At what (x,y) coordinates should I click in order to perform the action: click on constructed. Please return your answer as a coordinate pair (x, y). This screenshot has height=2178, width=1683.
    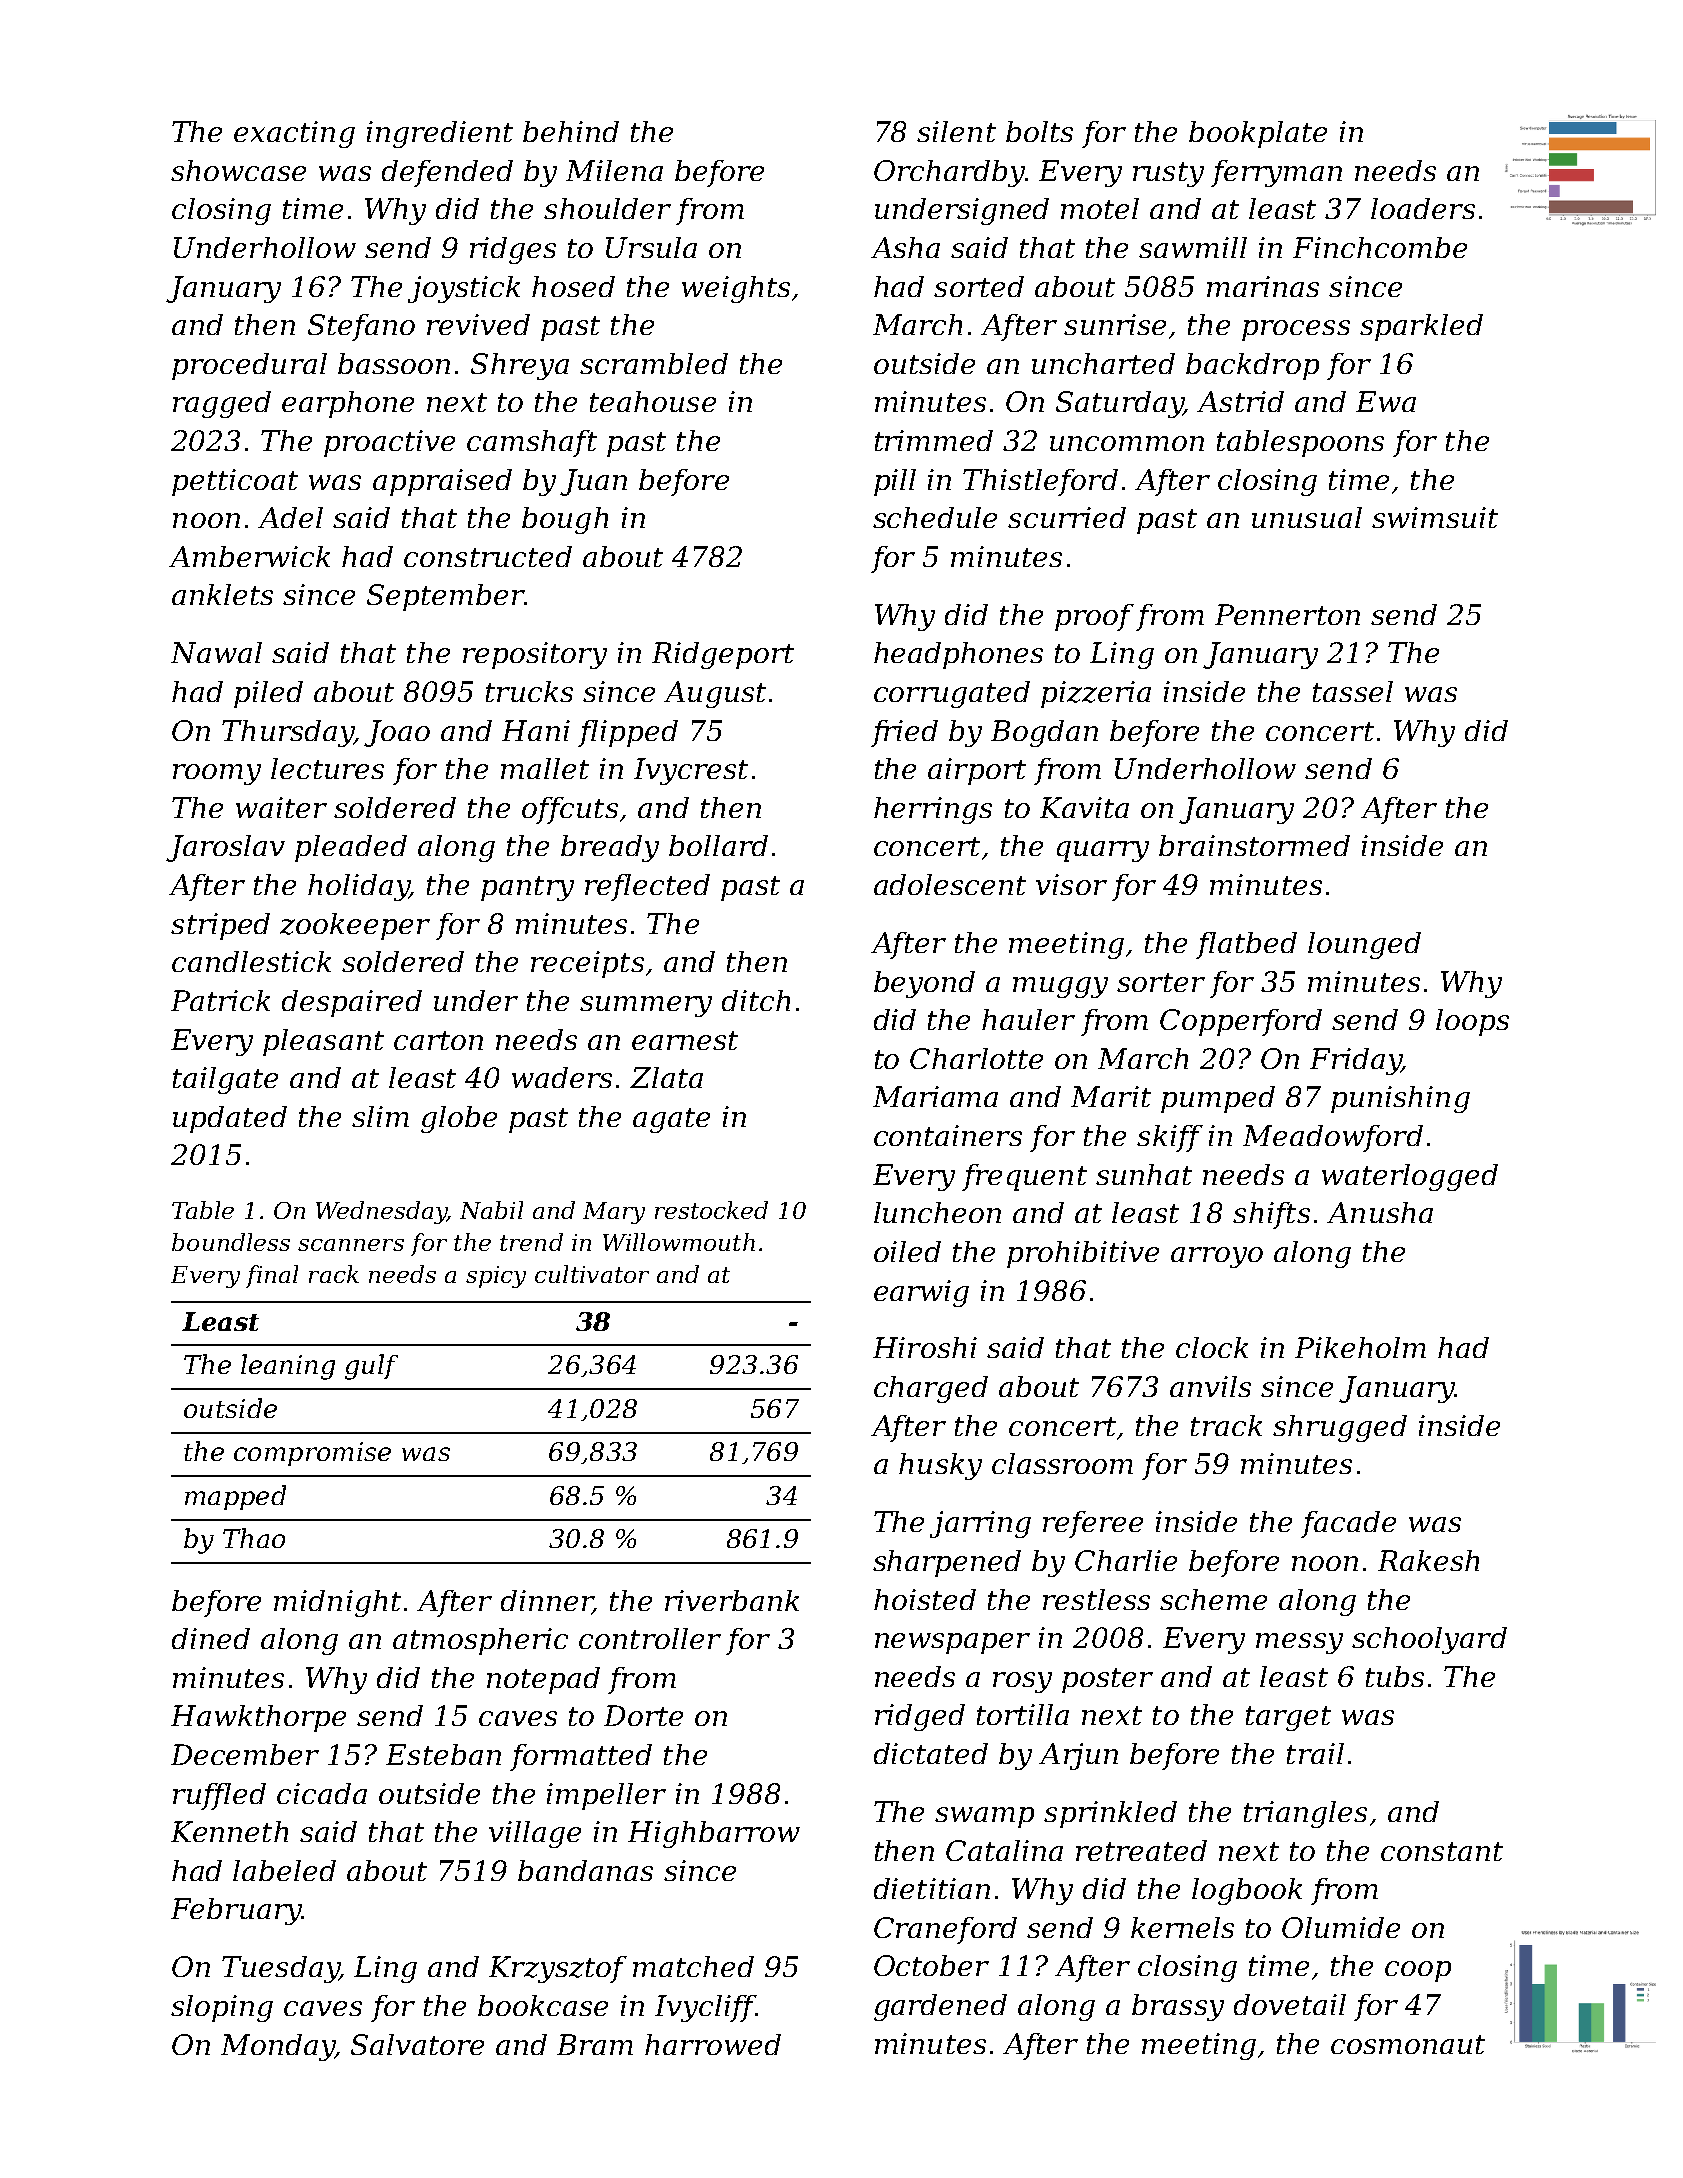
    Looking at the image, I should click on (488, 556).
